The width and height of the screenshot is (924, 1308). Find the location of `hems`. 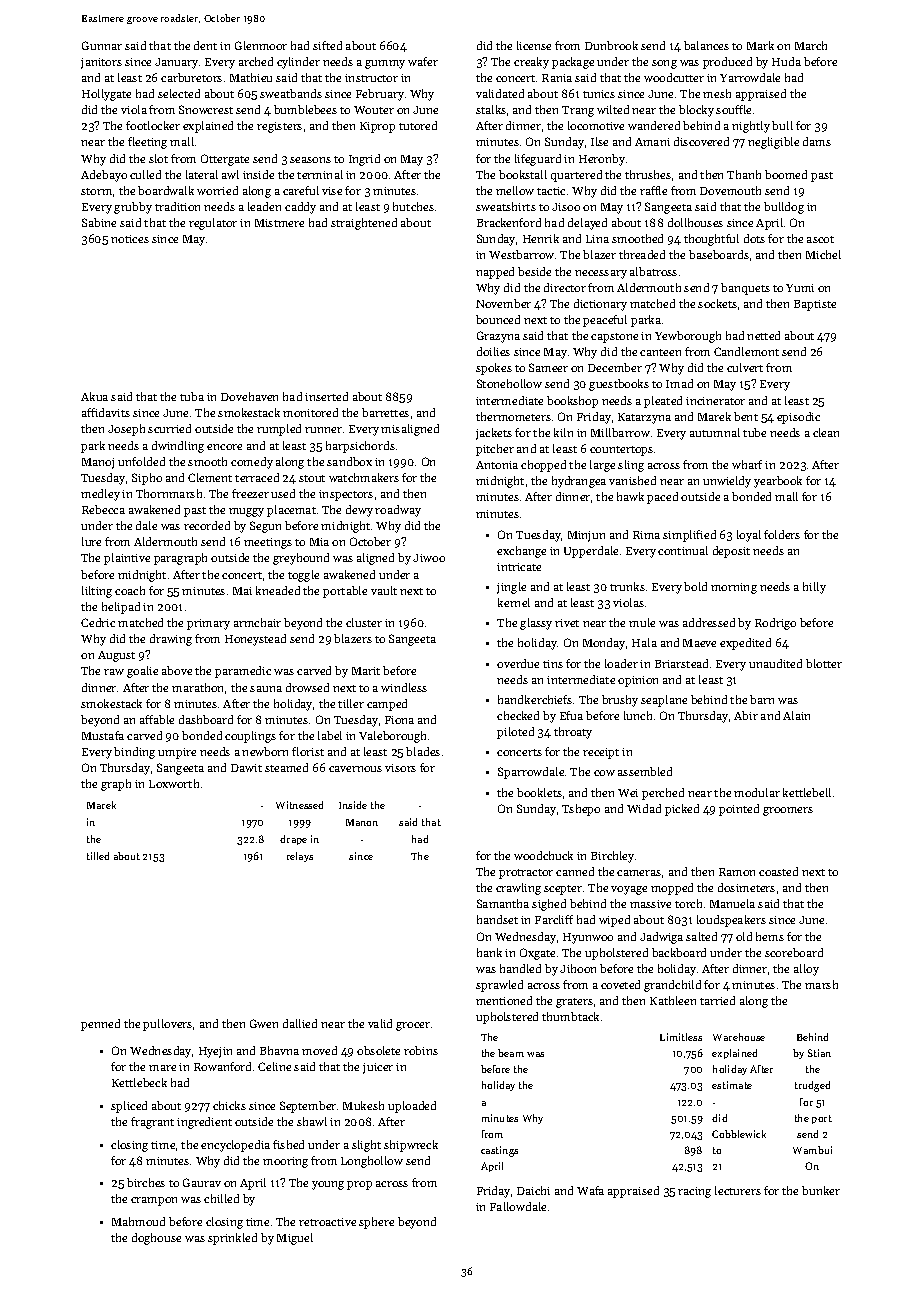

hems is located at coordinates (770, 936).
